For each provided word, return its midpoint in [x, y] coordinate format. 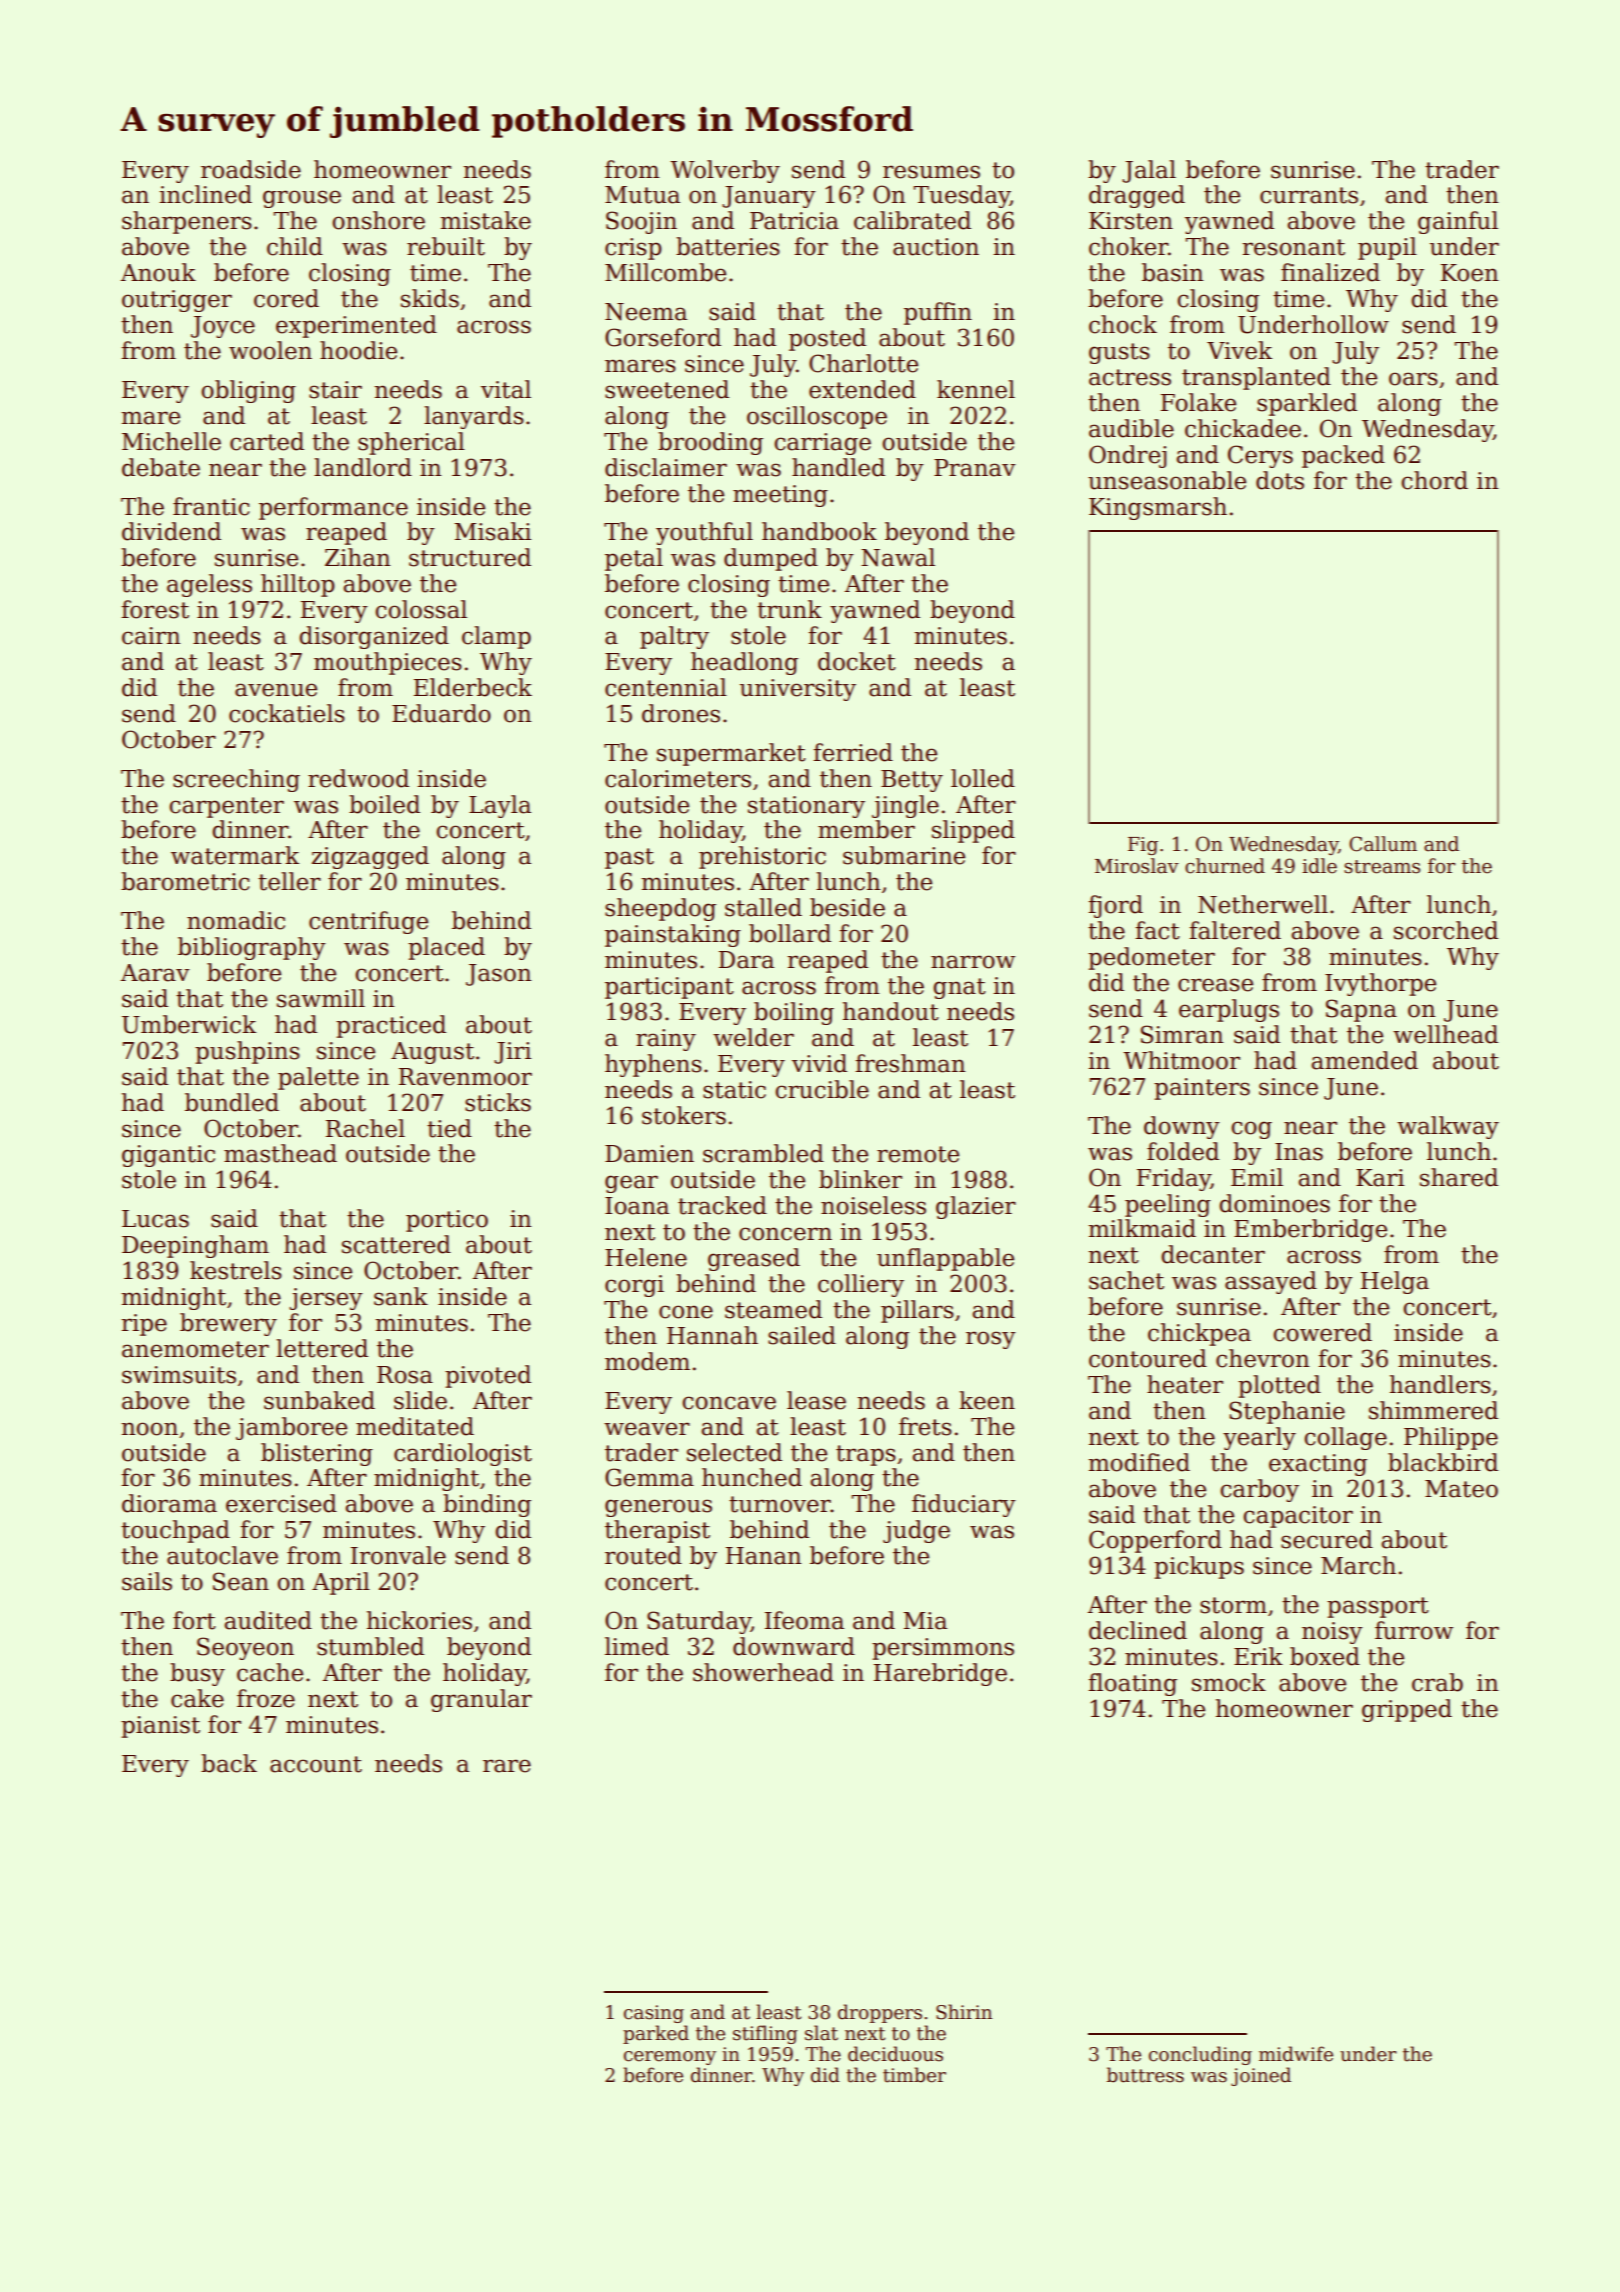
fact [1157, 930]
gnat [959, 988]
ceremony [670, 2058]
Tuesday [962, 196]
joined [1261, 2076]
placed [446, 948]
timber [914, 2075]
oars [1413, 379]
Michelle [171, 441]
